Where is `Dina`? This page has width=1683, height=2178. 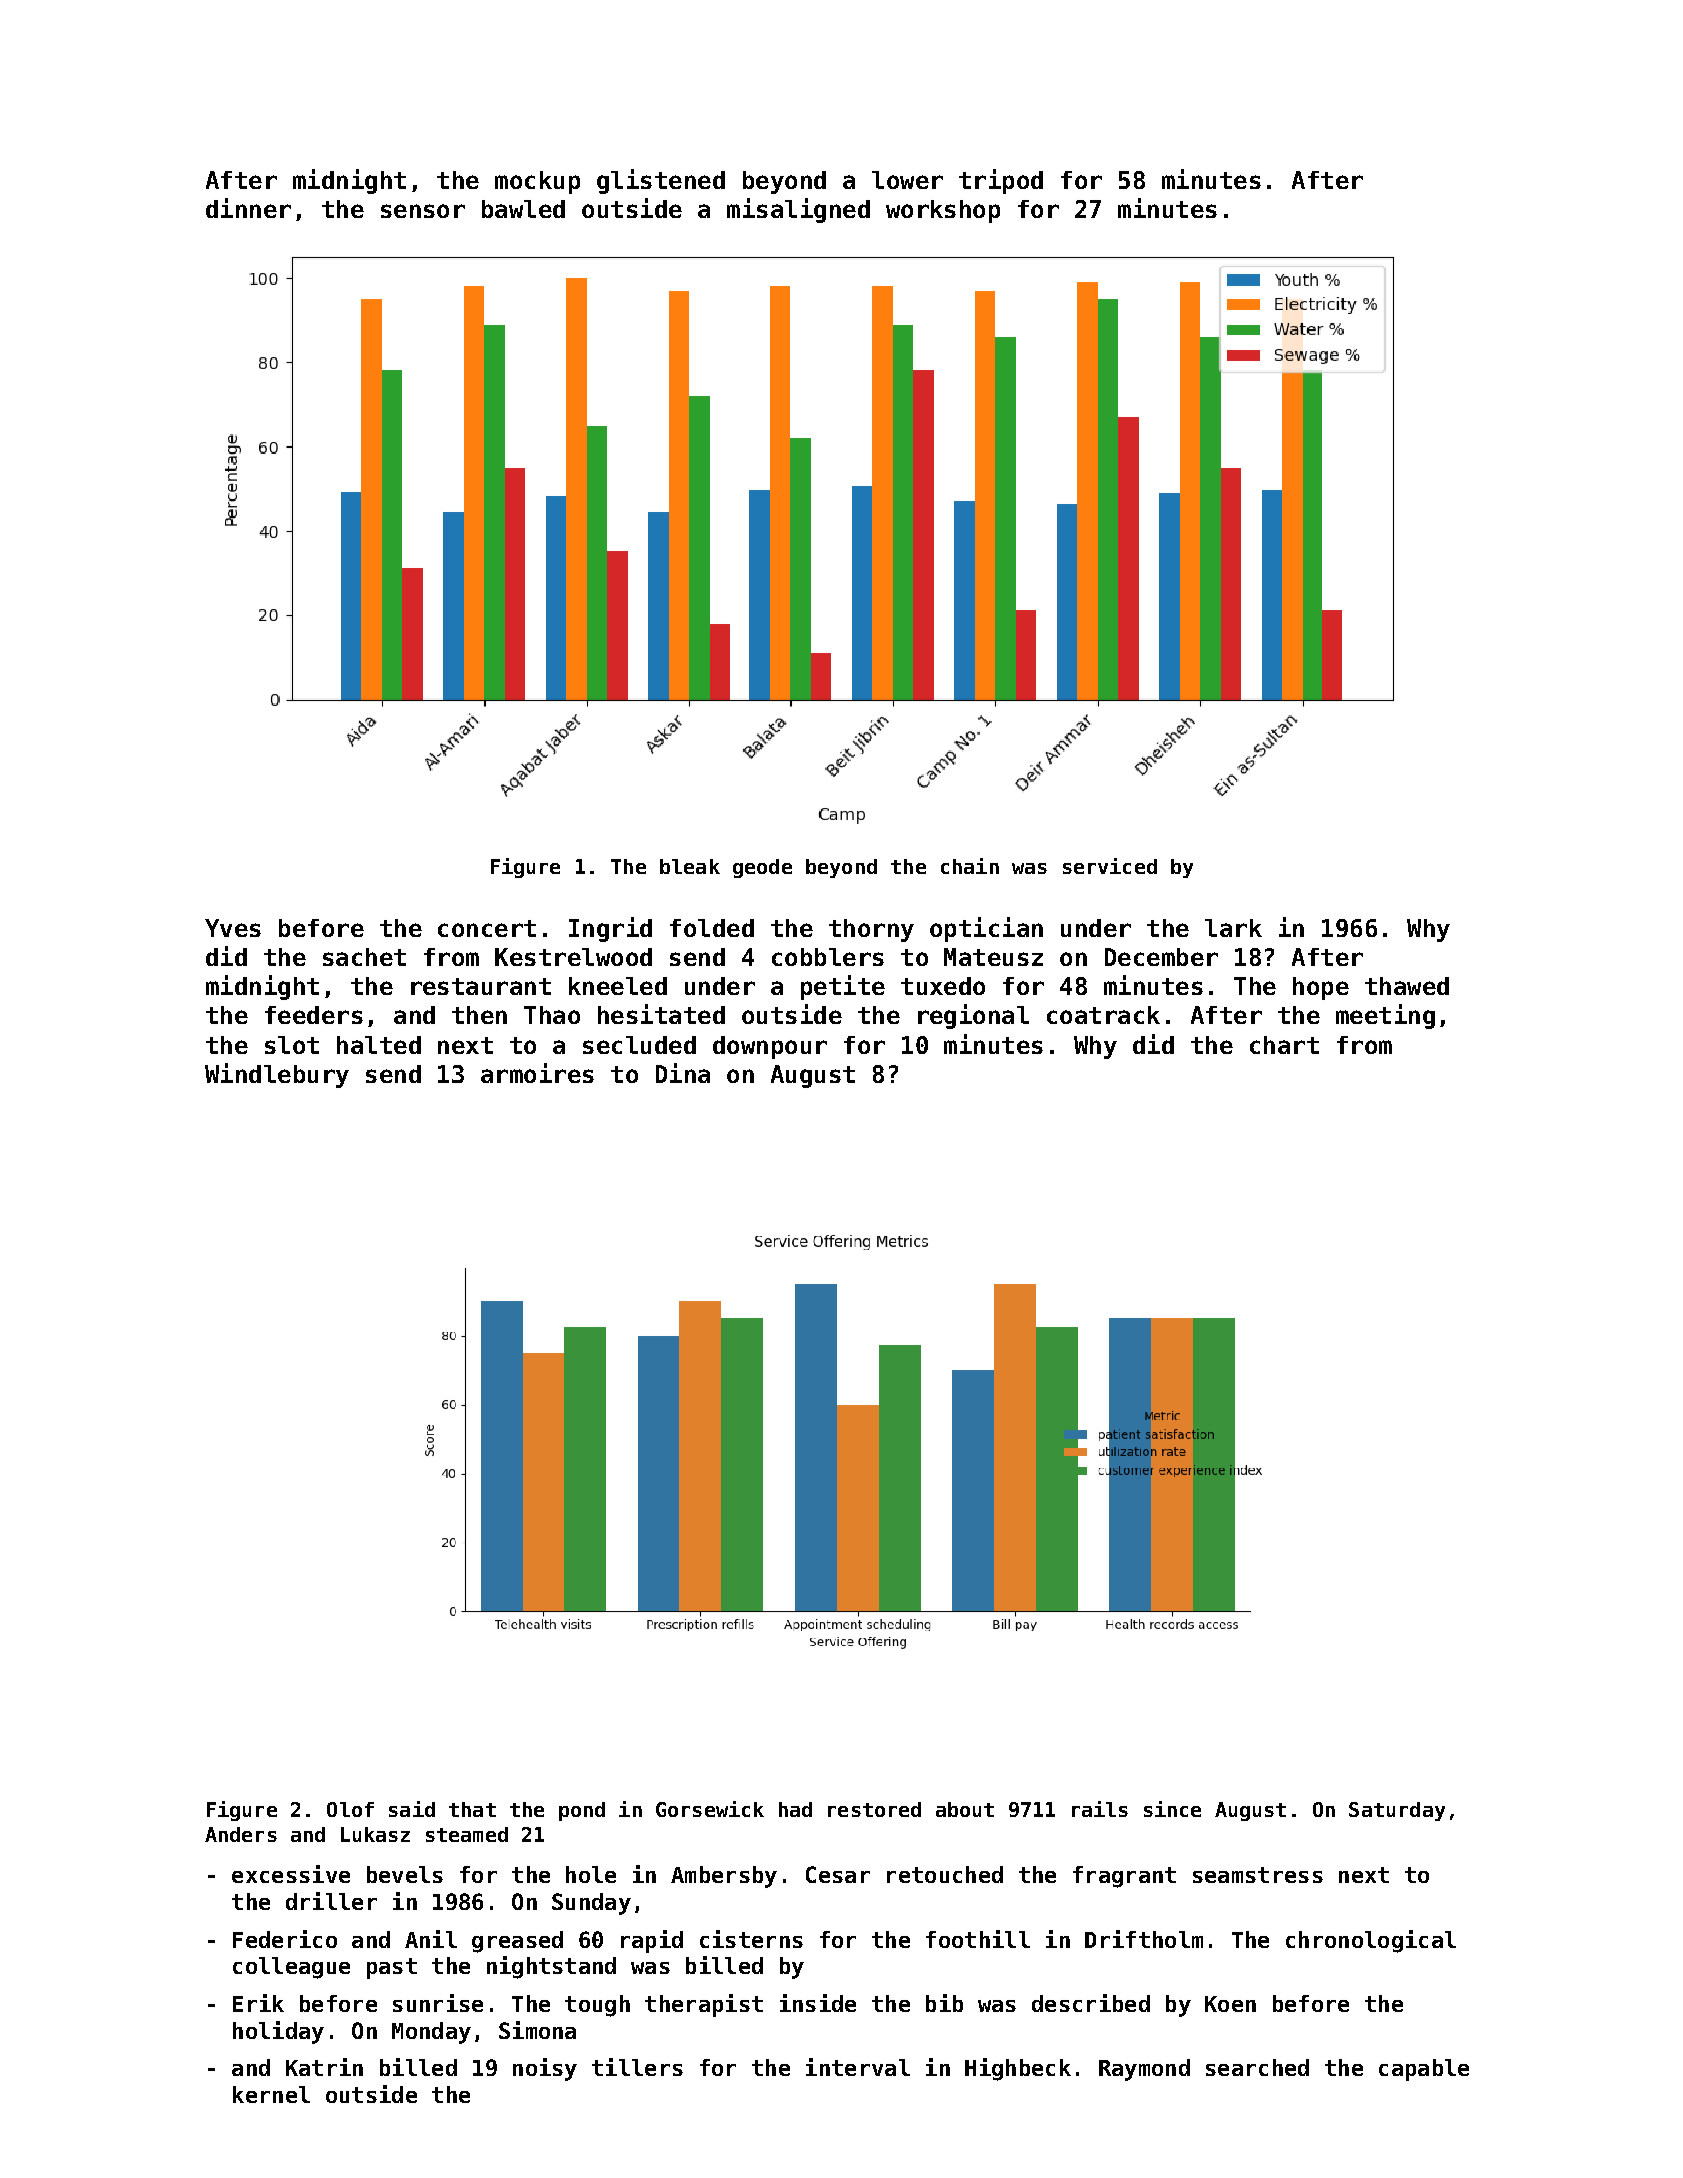 Dina is located at coordinates (683, 1073).
